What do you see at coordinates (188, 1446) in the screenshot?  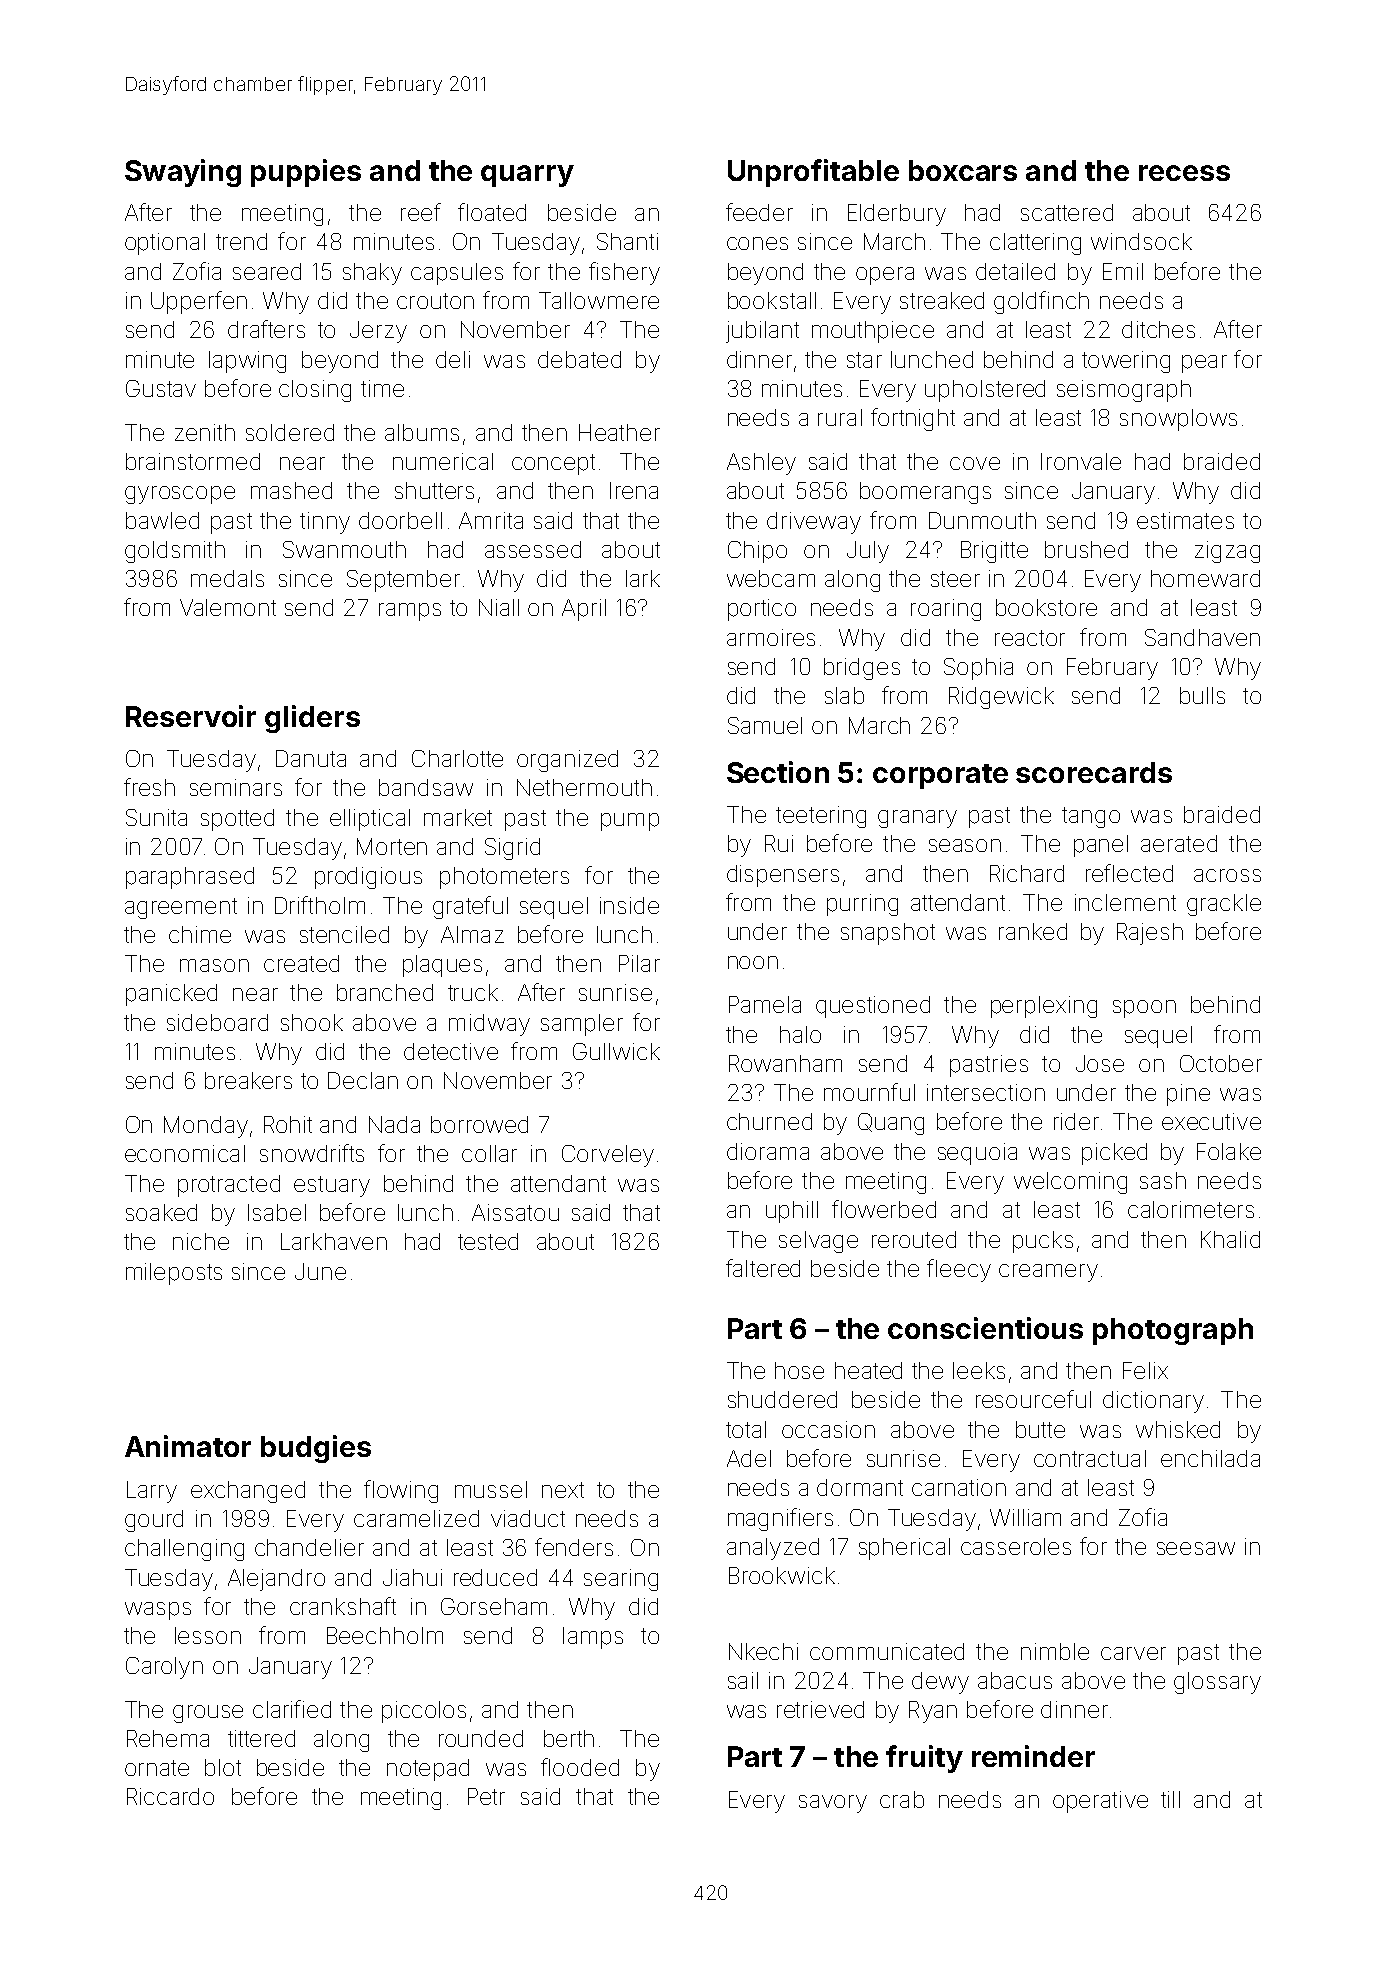 I see `Animator` at bounding box center [188, 1446].
